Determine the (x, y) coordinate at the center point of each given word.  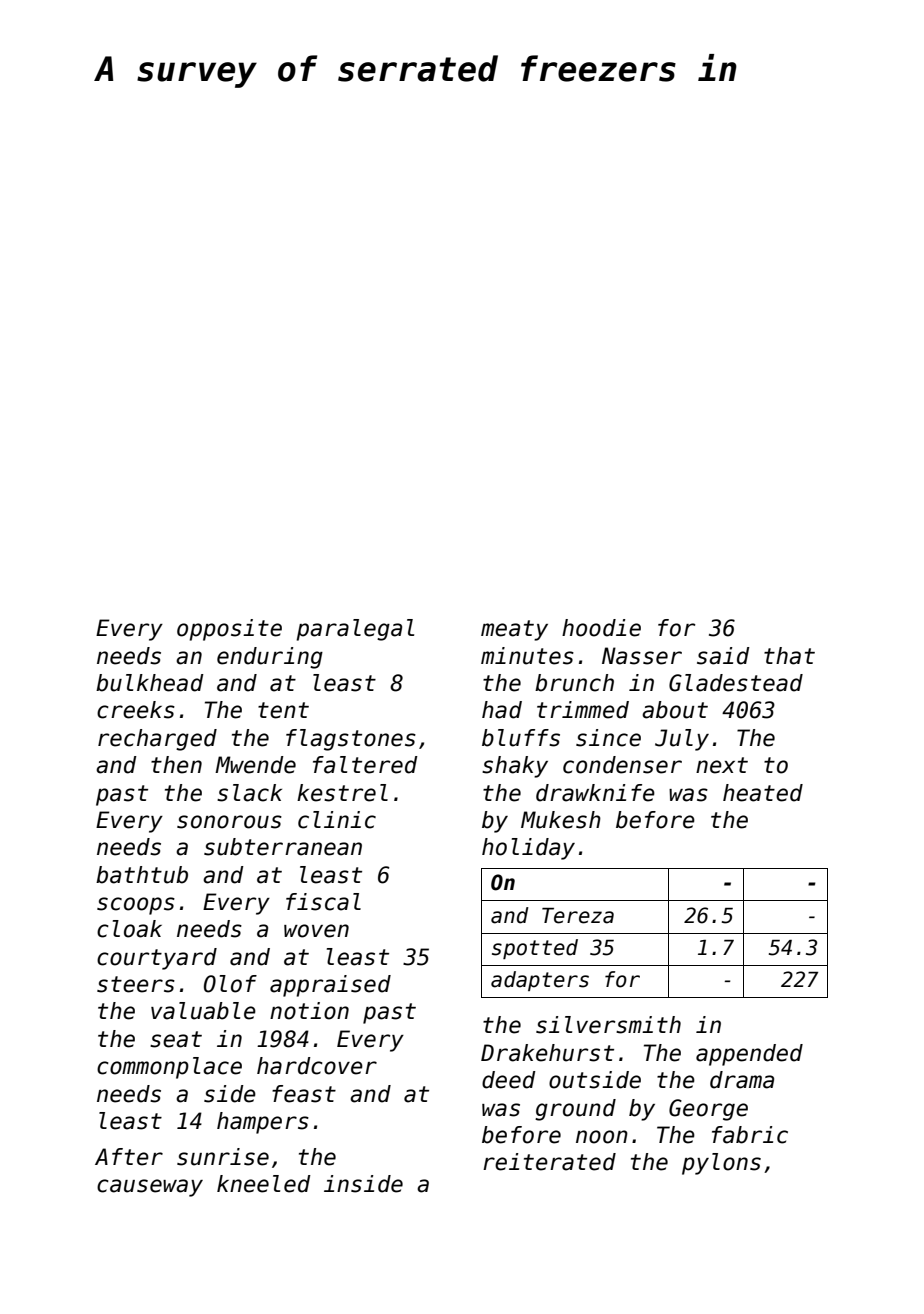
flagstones (351, 740)
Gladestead (736, 683)
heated (763, 793)
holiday (528, 849)
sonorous (229, 822)
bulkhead (150, 683)
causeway (150, 1188)
